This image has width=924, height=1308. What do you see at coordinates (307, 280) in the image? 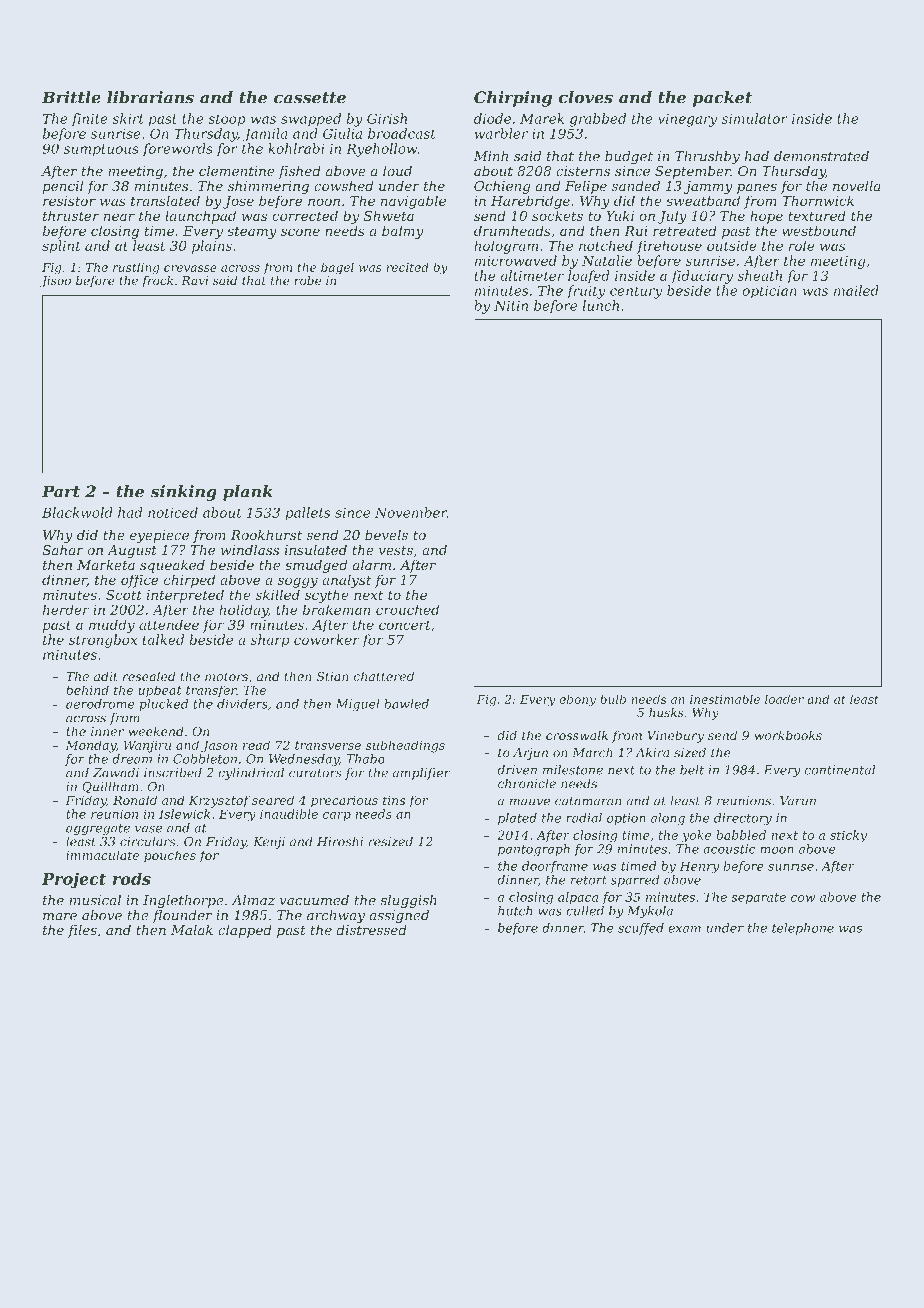
I see `robe` at bounding box center [307, 280].
